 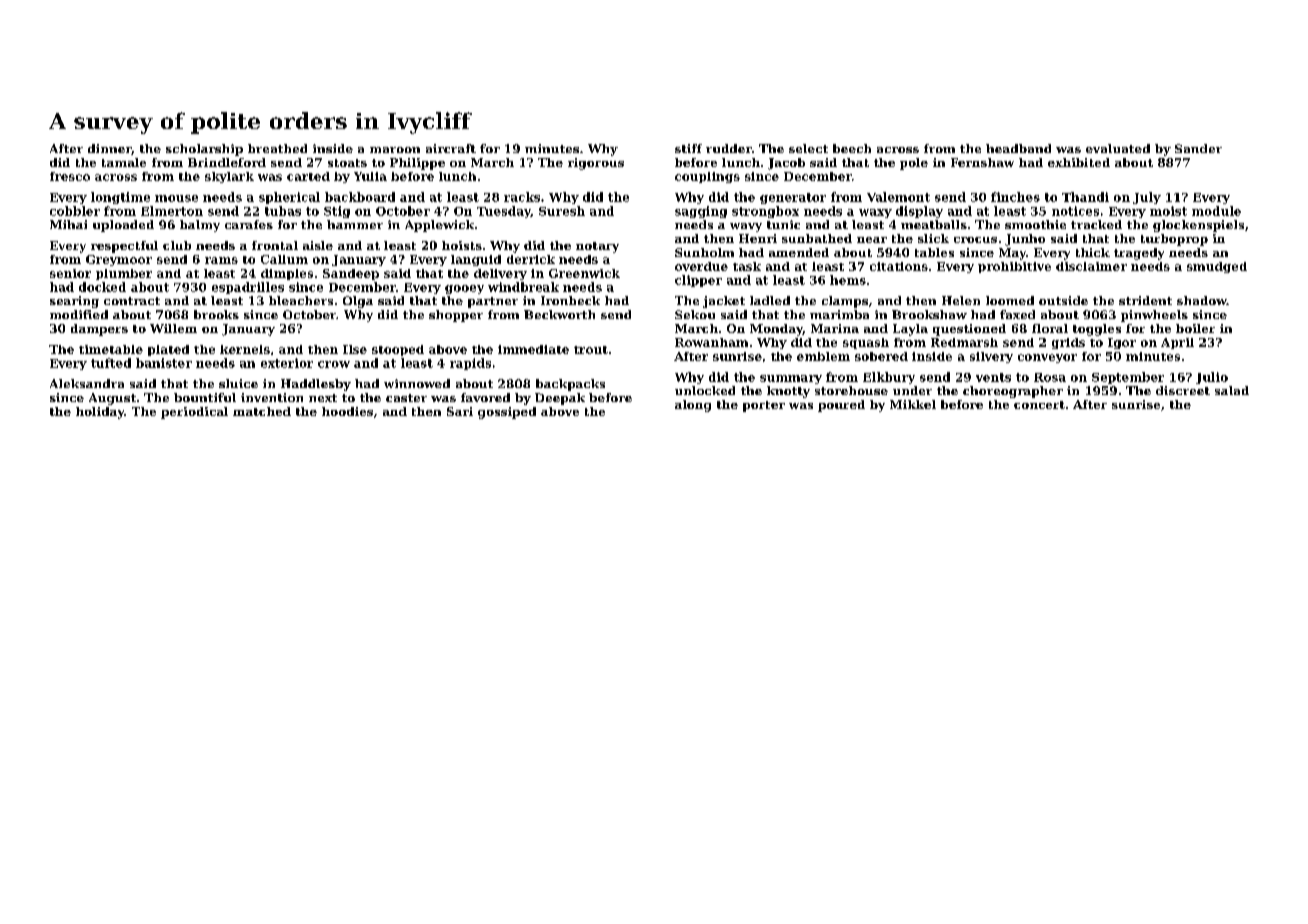 What do you see at coordinates (770, 300) in the screenshot?
I see `ladled` at bounding box center [770, 300].
